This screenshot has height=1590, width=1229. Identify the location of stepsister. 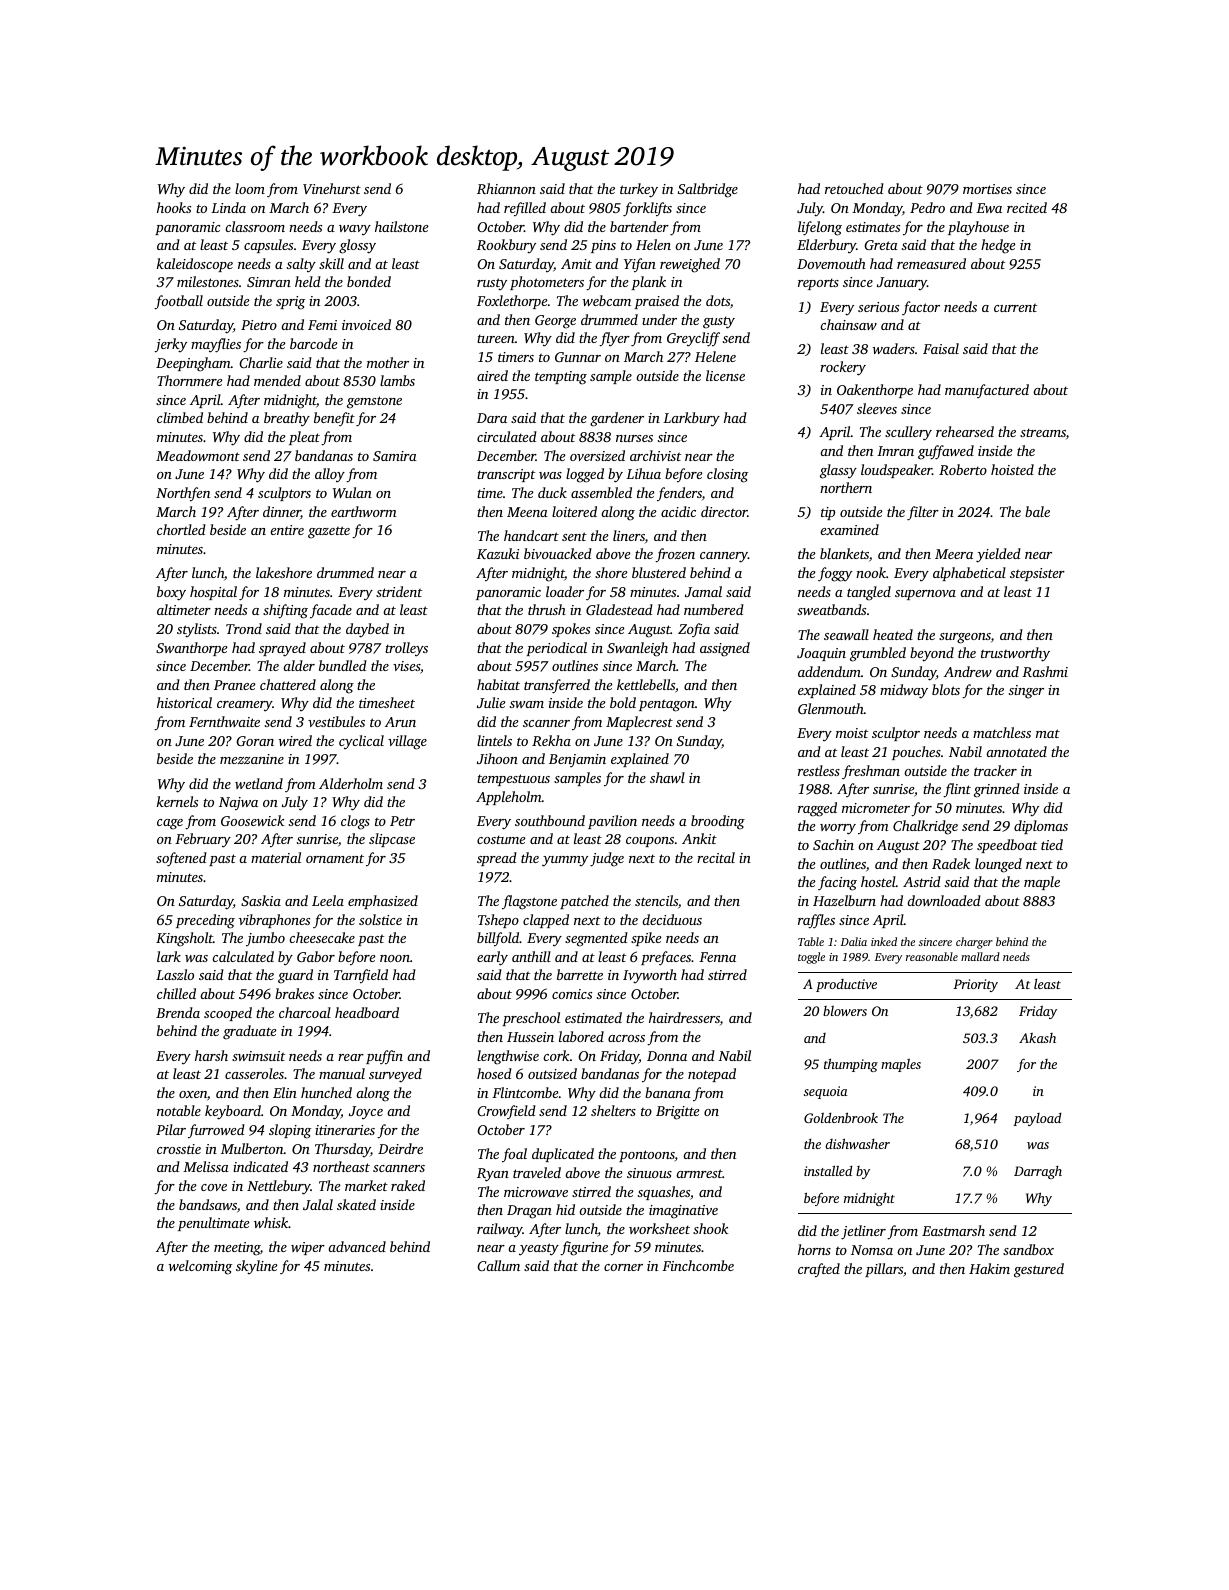
(1037, 574).
